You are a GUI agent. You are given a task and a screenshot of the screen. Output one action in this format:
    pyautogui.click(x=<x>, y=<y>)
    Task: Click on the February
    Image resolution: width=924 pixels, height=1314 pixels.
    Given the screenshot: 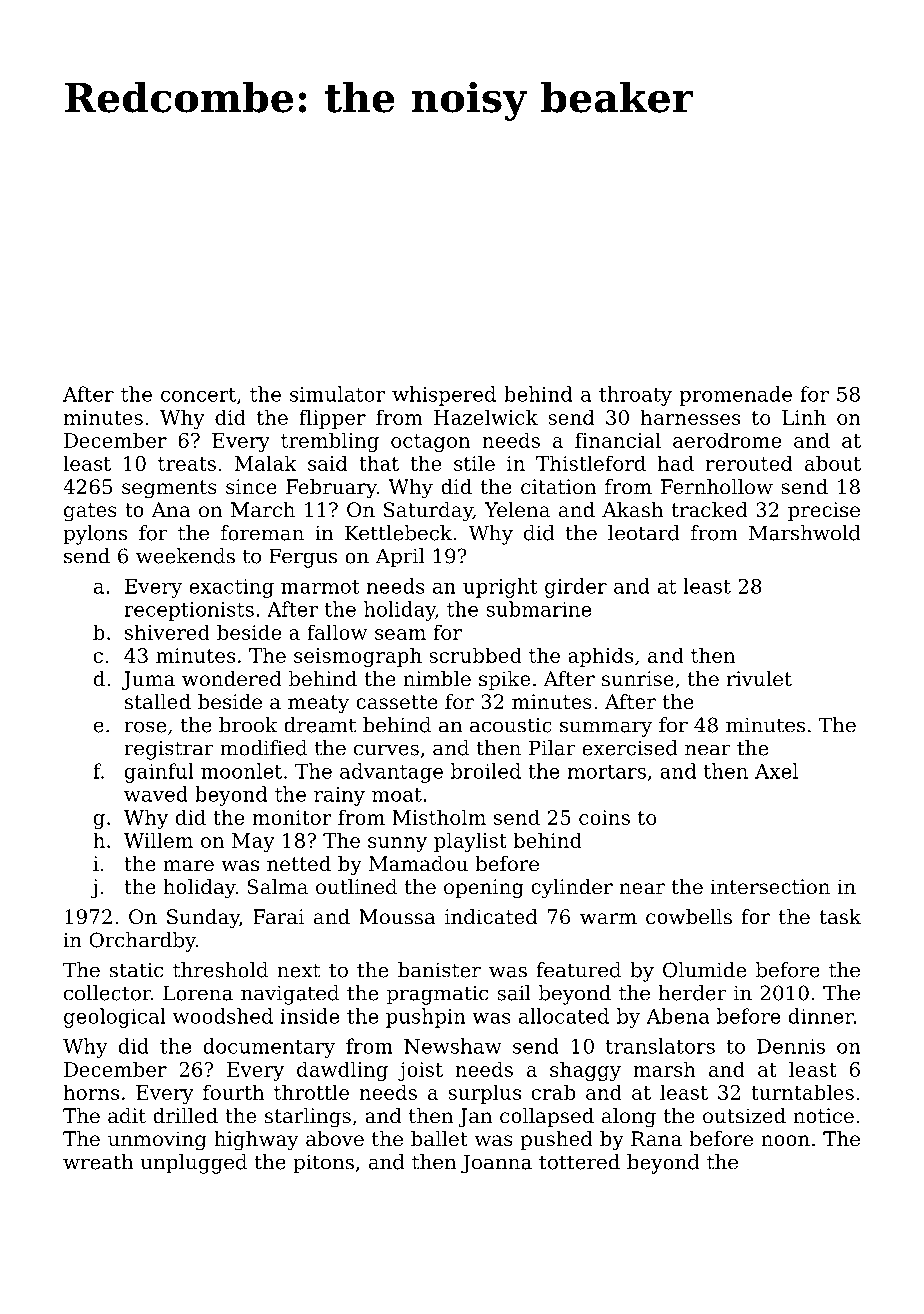 What is the action you would take?
    pyautogui.click(x=331, y=489)
